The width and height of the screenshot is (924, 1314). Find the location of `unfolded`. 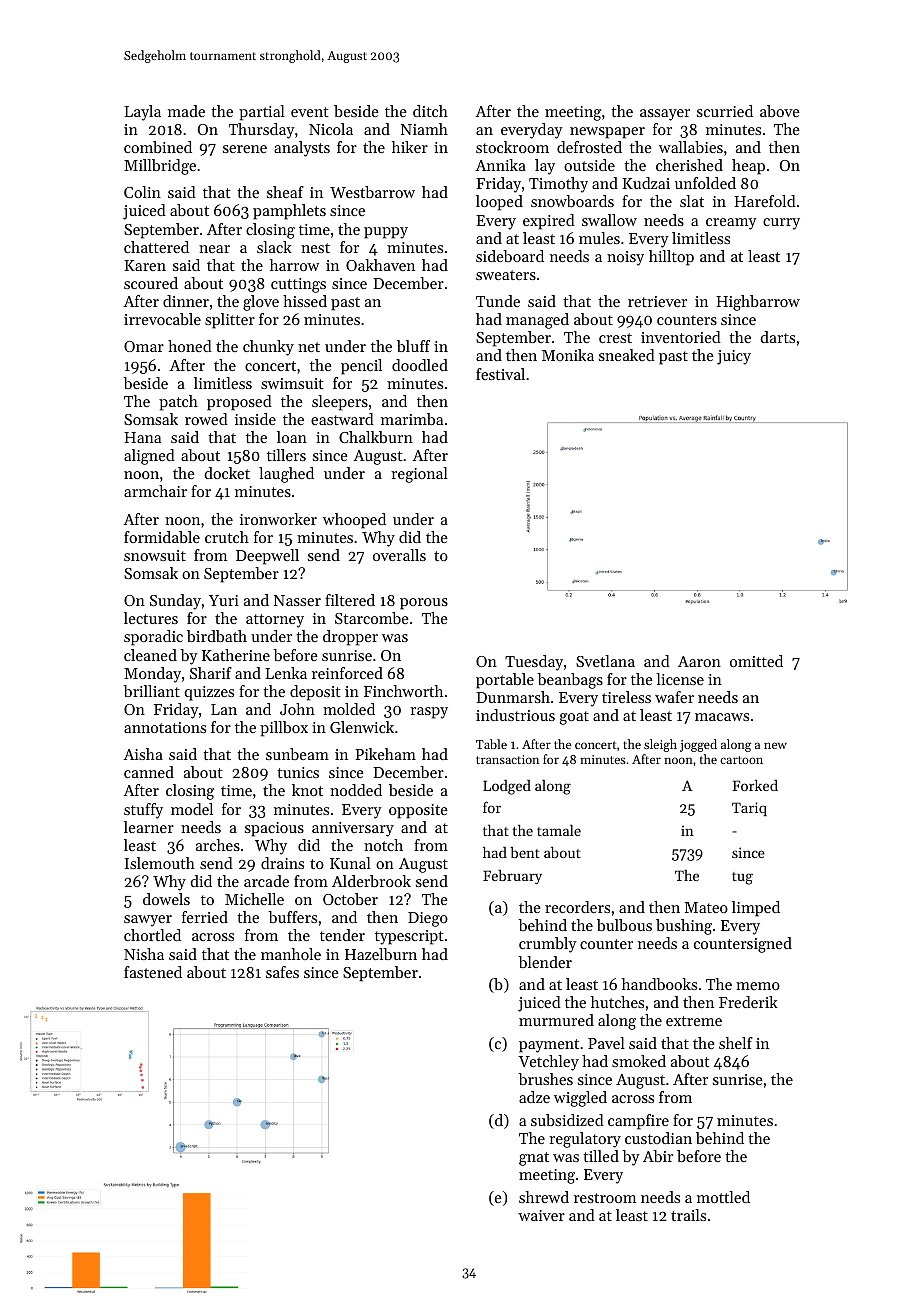

unfolded is located at coordinates (705, 183).
